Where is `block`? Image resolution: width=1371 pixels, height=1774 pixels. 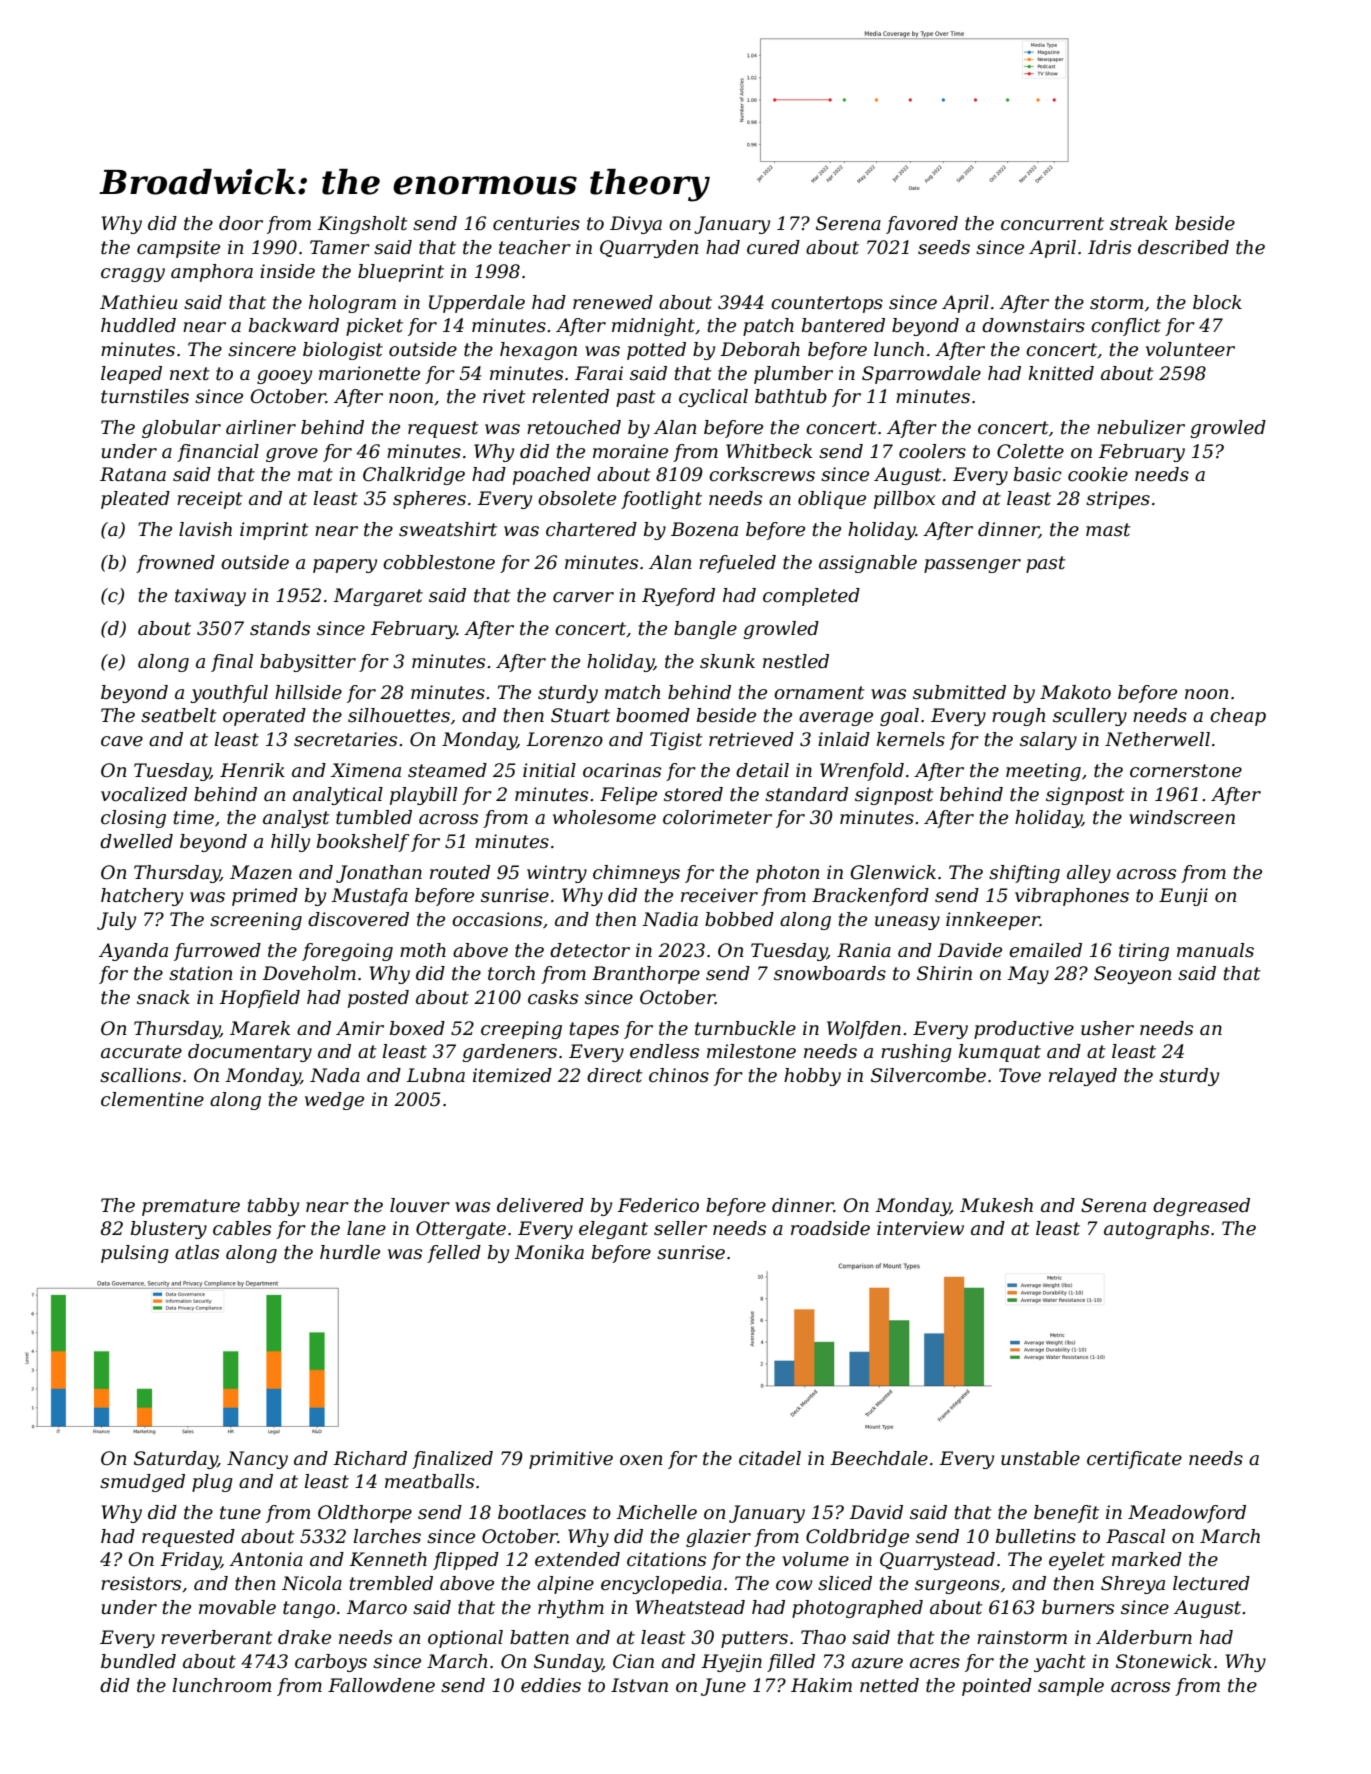 block is located at coordinates (1217, 302).
